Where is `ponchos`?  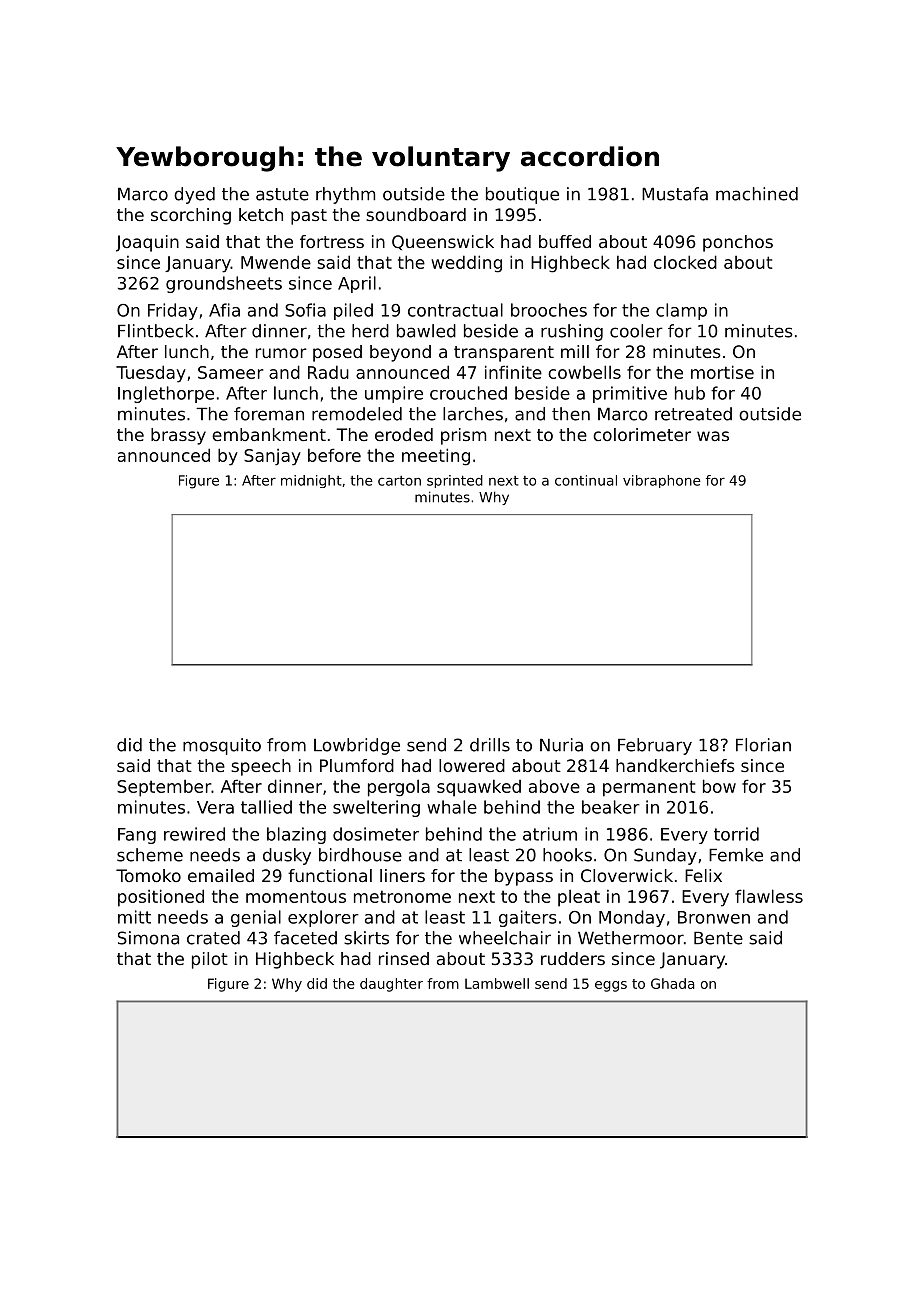 ponchos is located at coordinates (738, 243).
